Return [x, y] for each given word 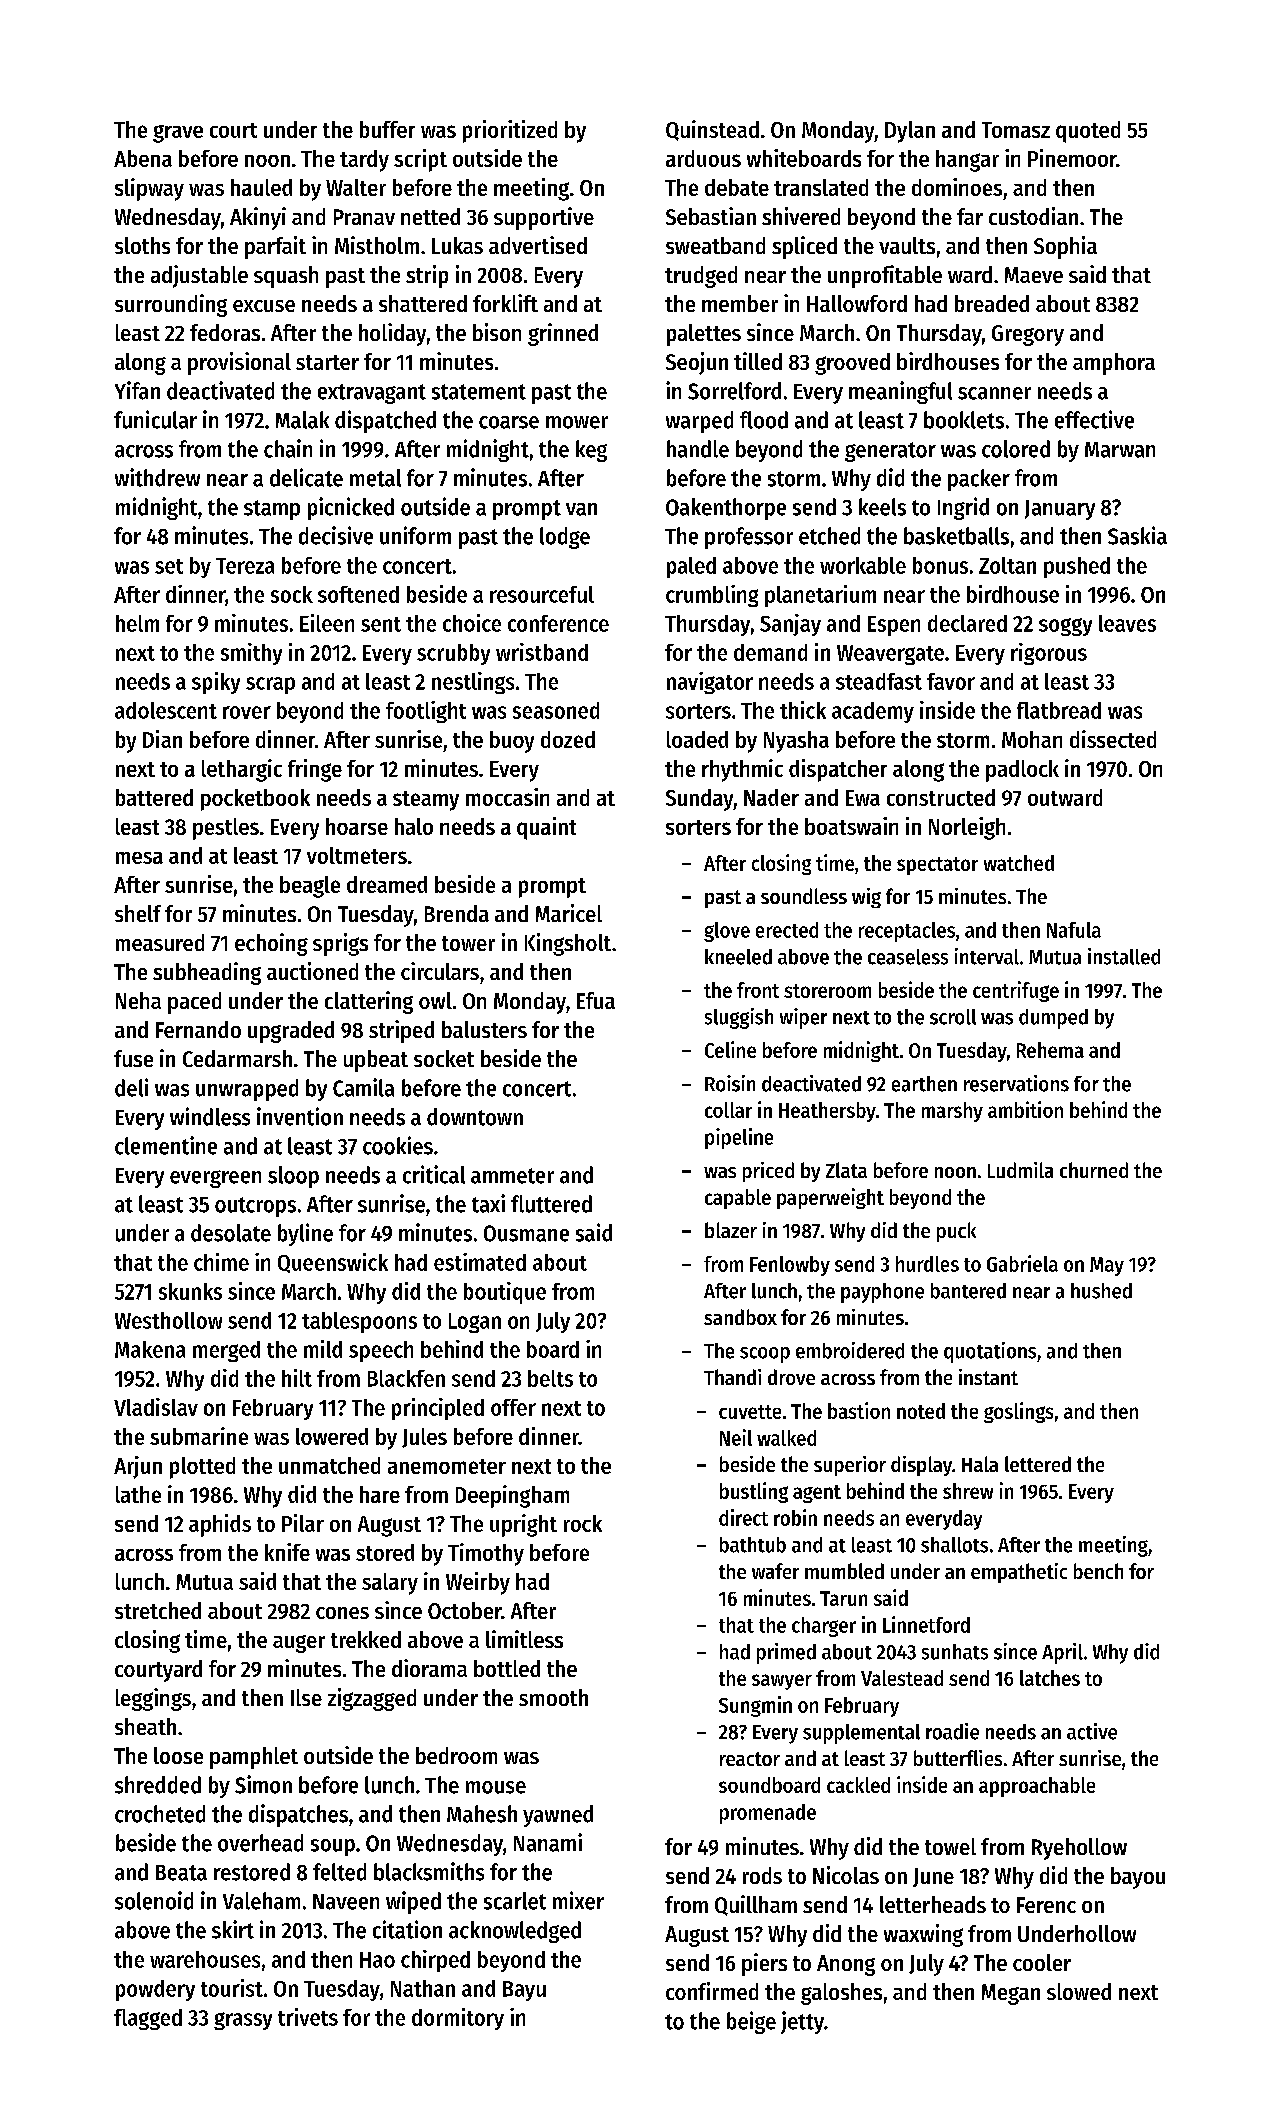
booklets [964, 420]
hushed [1101, 1291]
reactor [750, 1759]
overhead [260, 1843]
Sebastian [711, 216]
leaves [1127, 623]
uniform [415, 535]
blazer [731, 1230]
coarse [509, 422]
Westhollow [168, 1320]
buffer [387, 129]
